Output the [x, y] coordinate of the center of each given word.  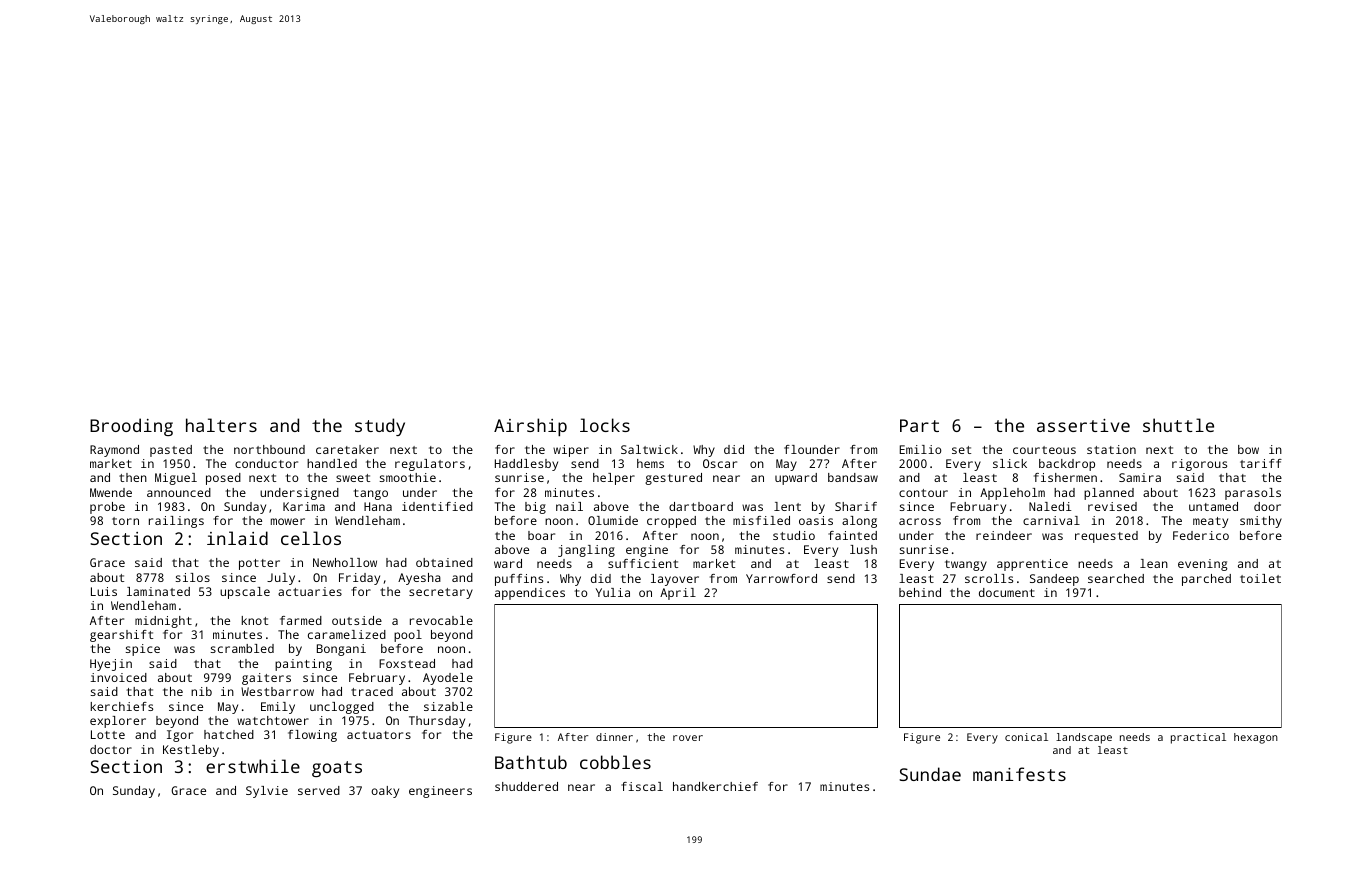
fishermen [1065, 477]
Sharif [856, 506]
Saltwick [649, 449]
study [380, 427]
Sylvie [267, 792]
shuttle [1178, 425]
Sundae [930, 774]
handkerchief [715, 786]
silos [193, 577]
